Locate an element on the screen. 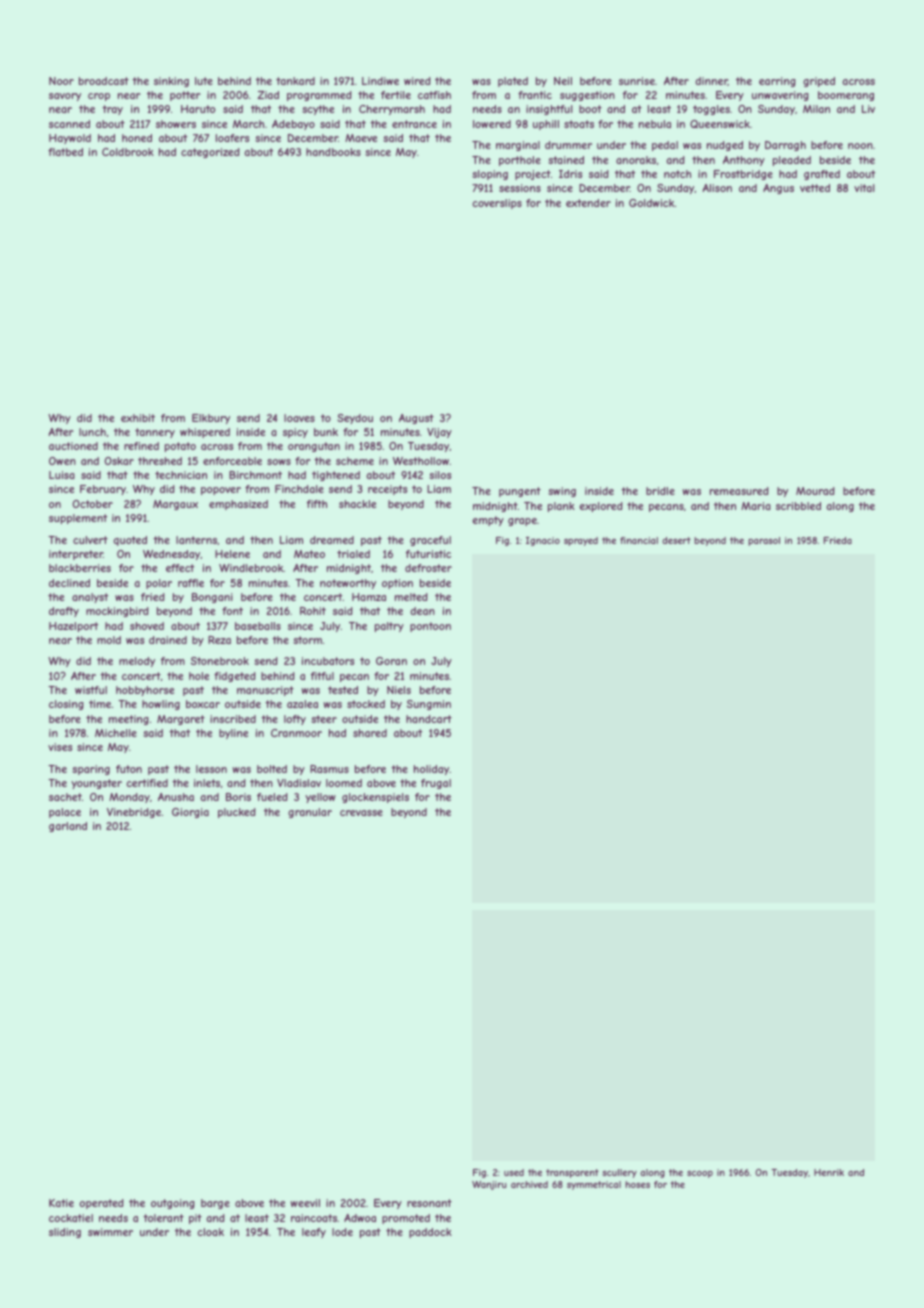 The height and width of the screenshot is (1308, 924). Henrik is located at coordinates (829, 1172).
